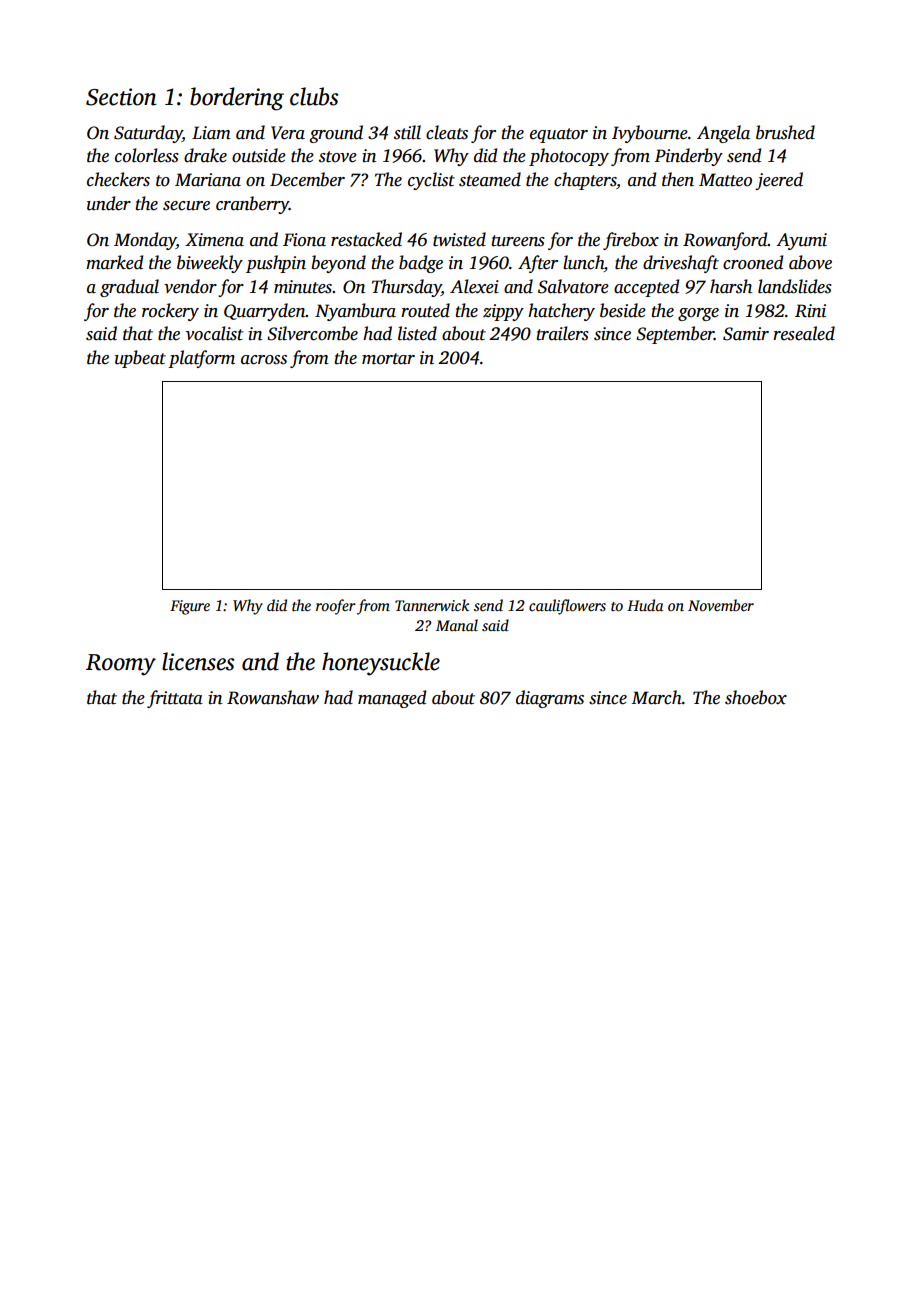 This screenshot has height=1308, width=924. I want to click on cranberry, so click(252, 205).
